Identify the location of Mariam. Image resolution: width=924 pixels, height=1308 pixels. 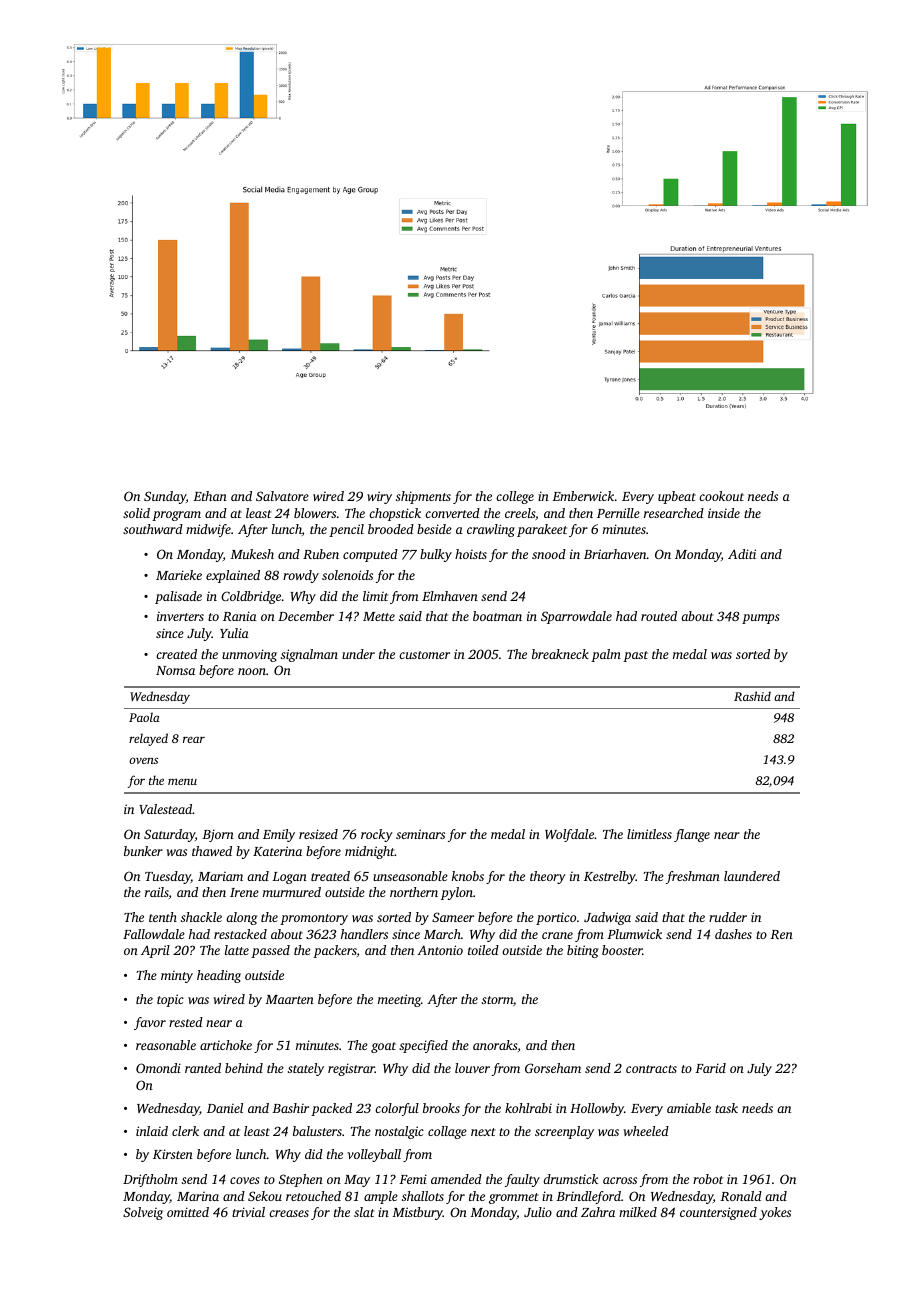
(220, 876).
